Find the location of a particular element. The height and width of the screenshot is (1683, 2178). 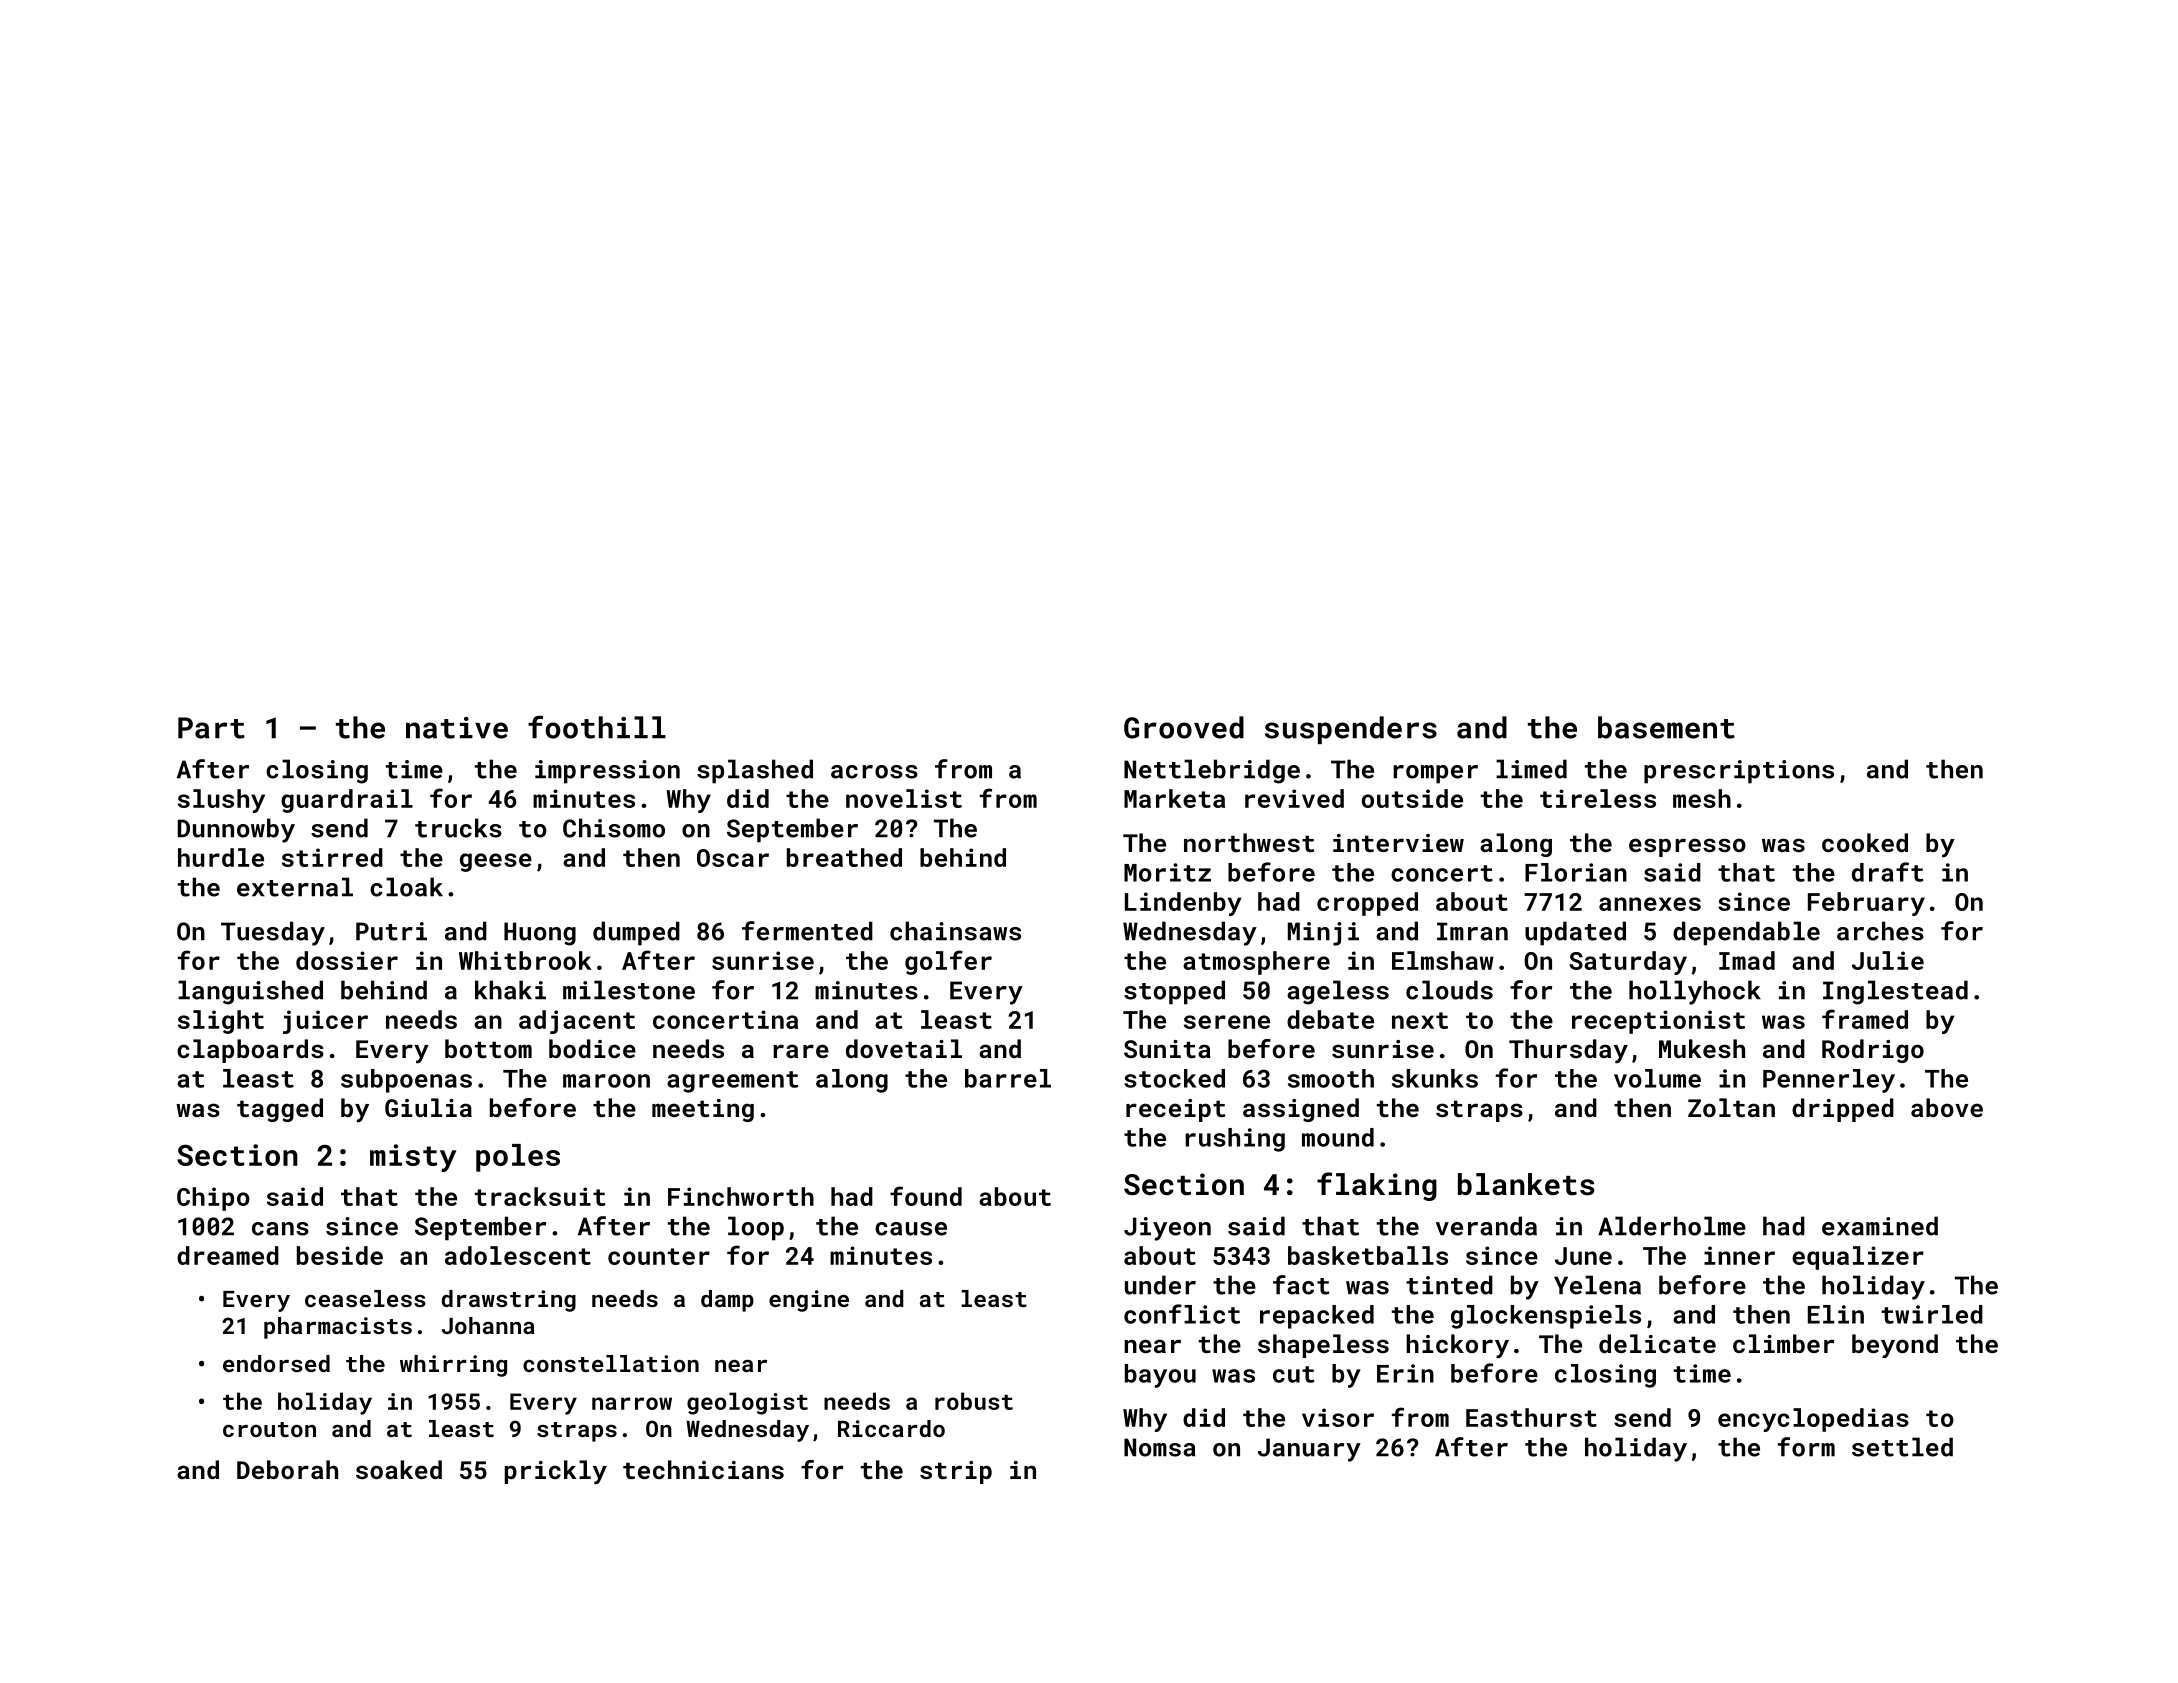

Putri is located at coordinates (391, 931).
